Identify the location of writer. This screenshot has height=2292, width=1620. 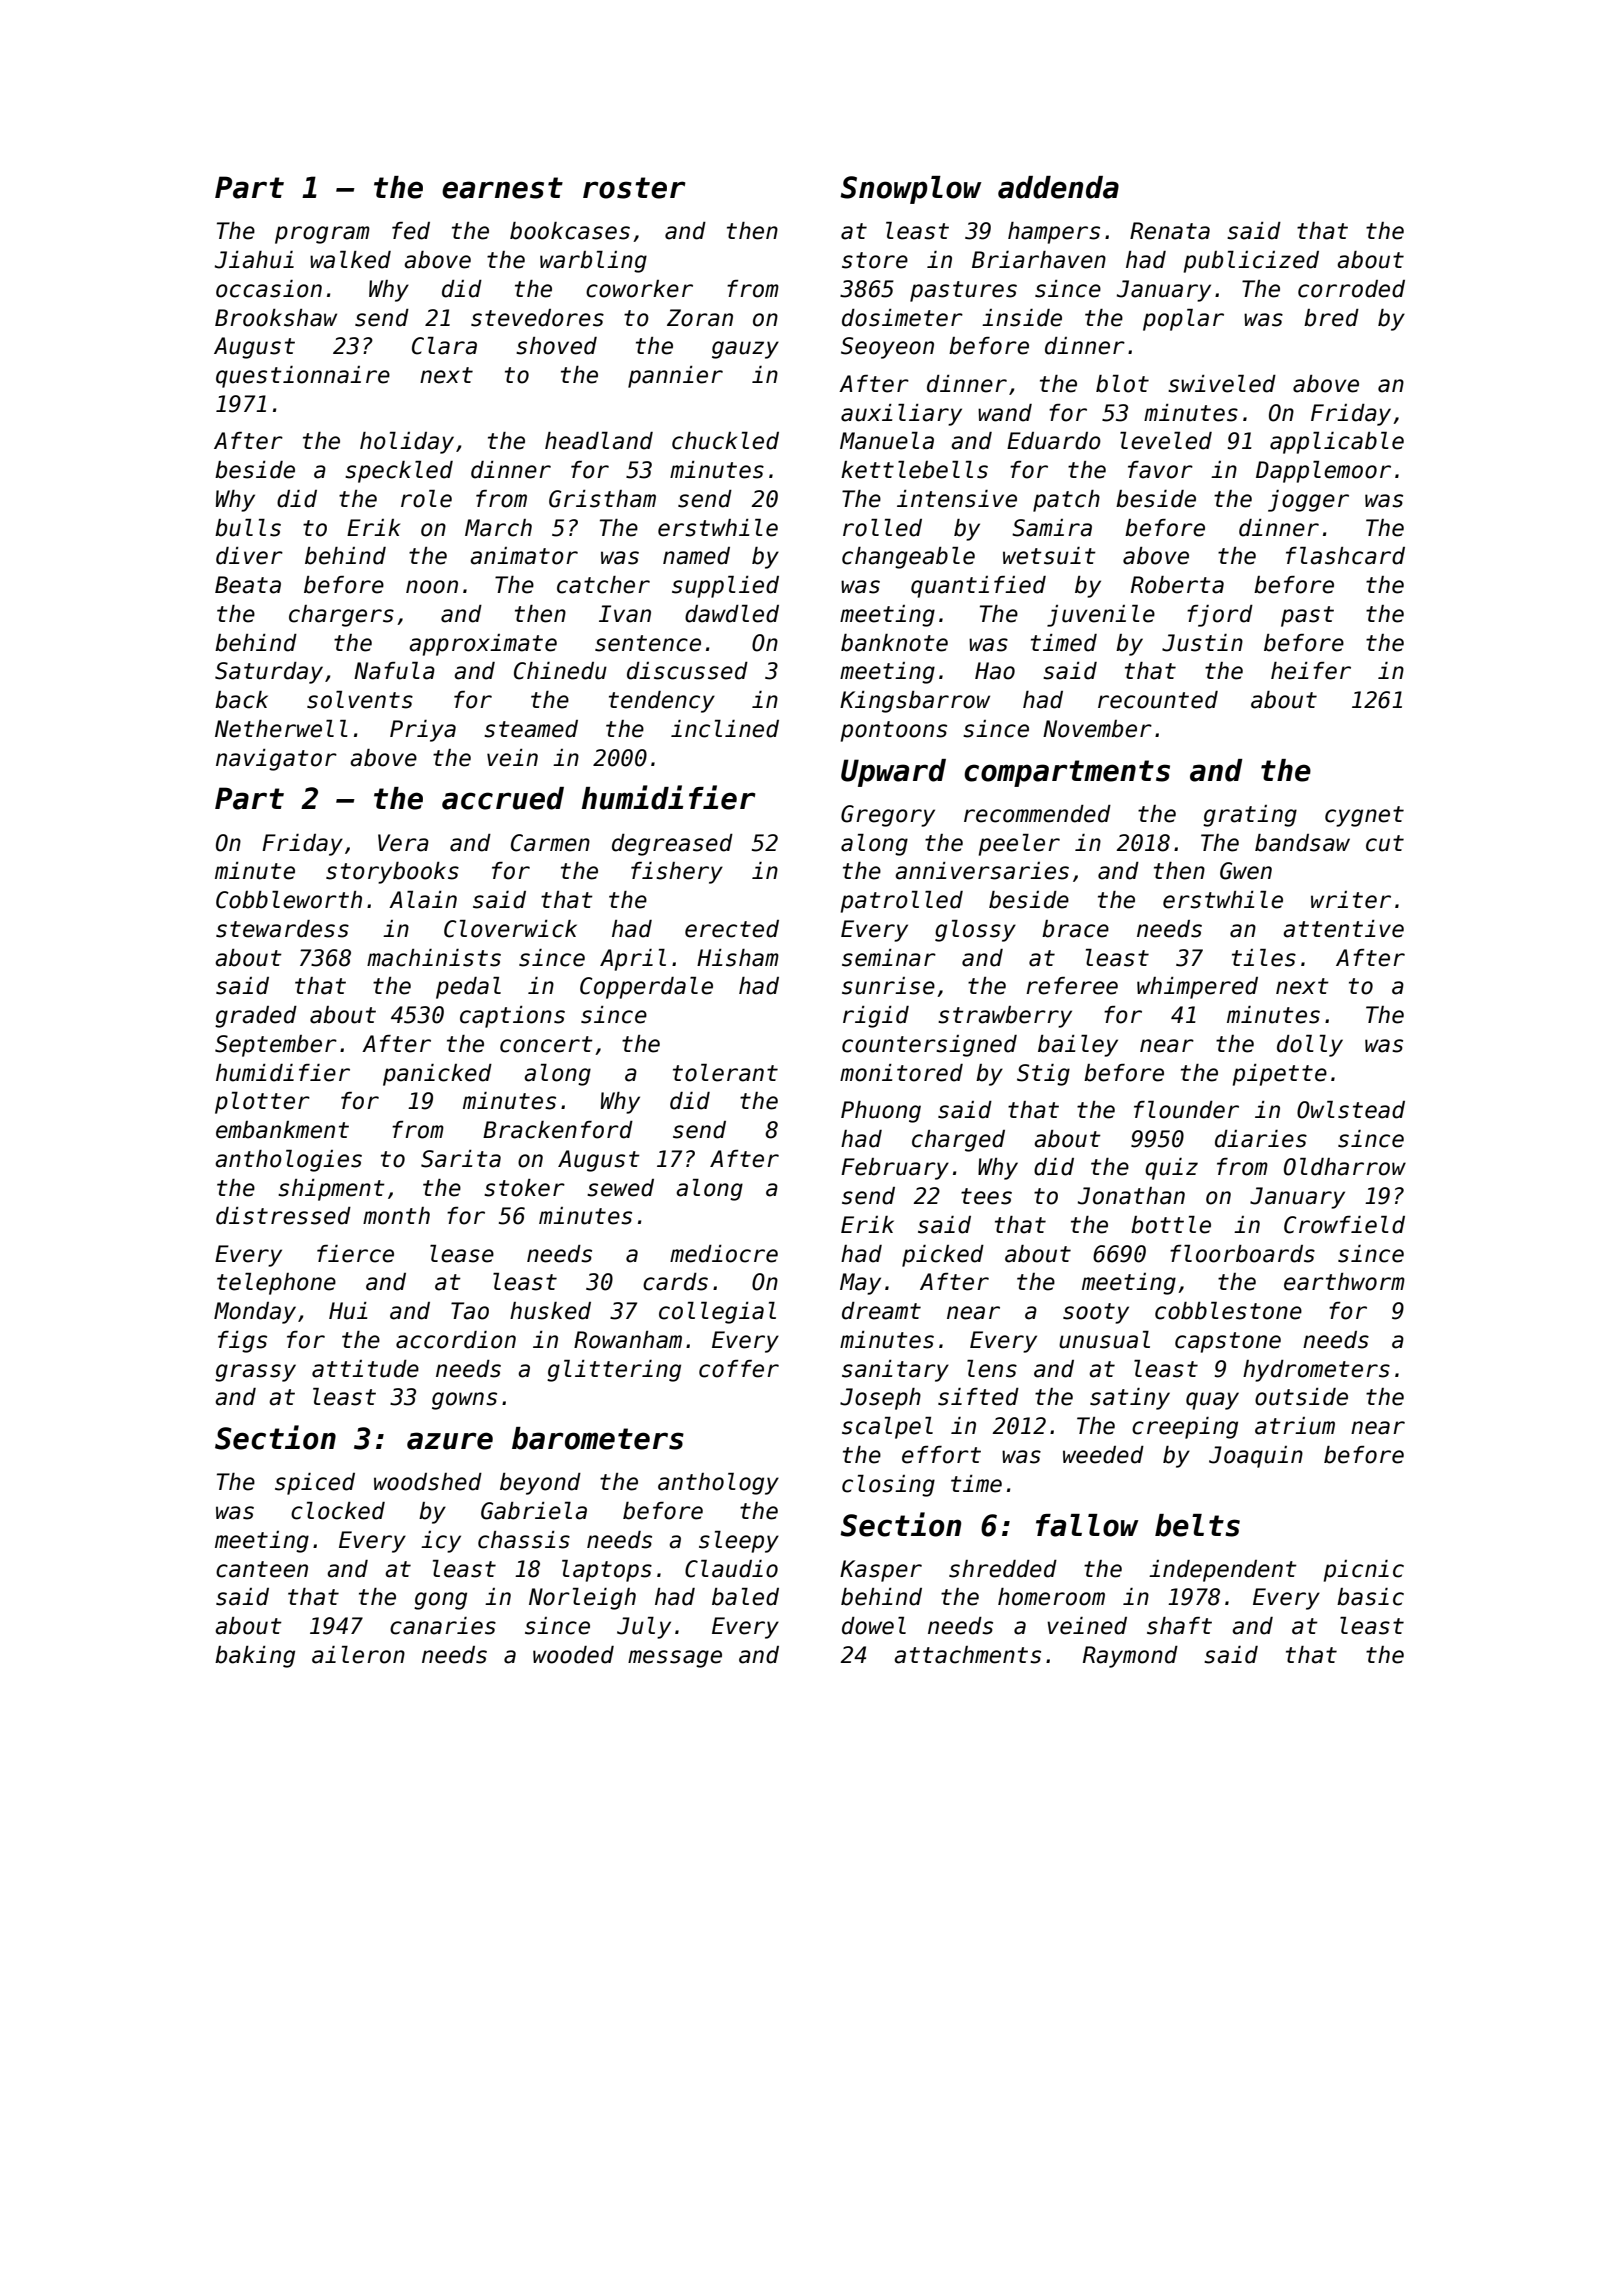
(1351, 900).
